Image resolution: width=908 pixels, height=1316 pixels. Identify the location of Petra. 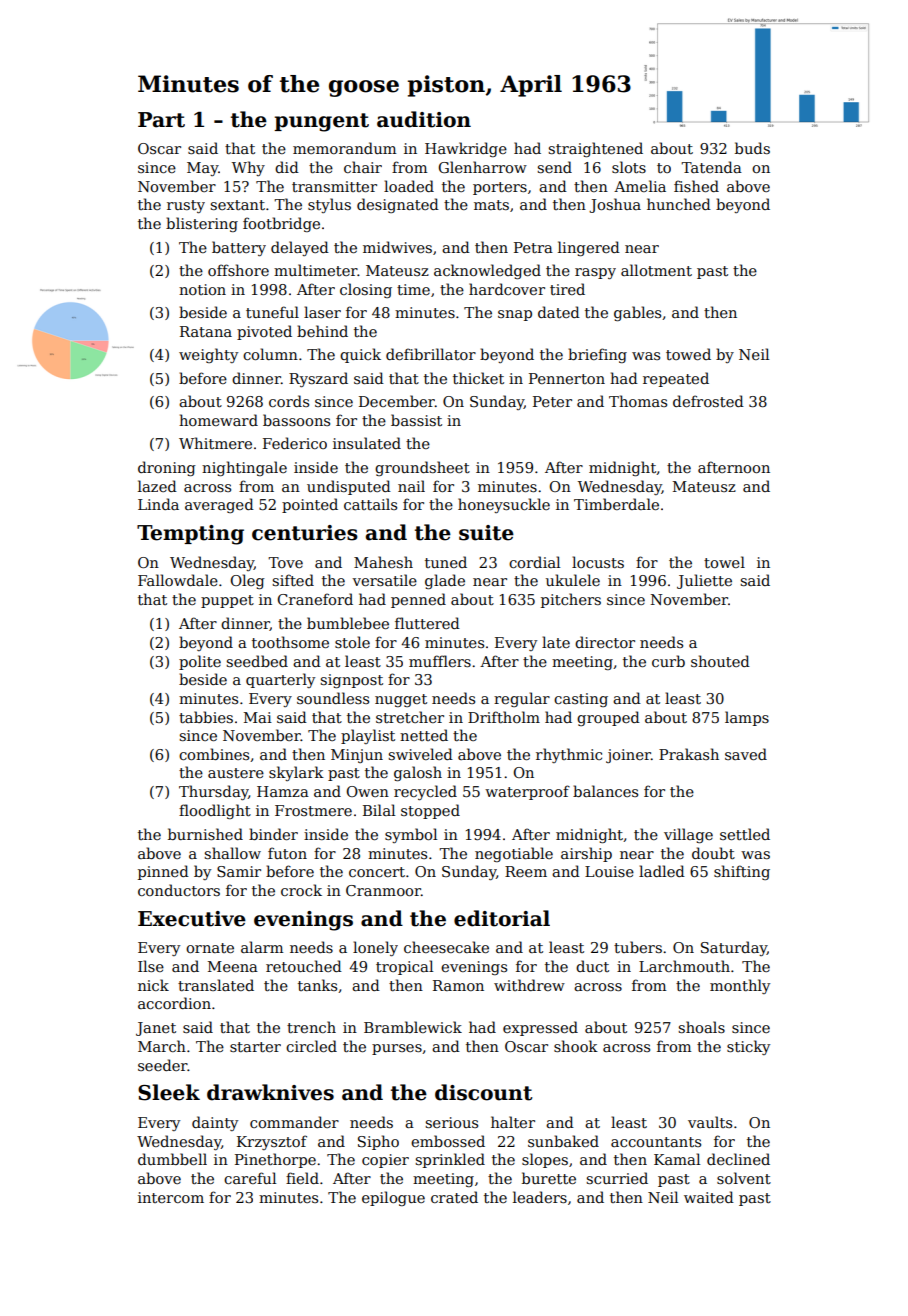
(533, 247).
